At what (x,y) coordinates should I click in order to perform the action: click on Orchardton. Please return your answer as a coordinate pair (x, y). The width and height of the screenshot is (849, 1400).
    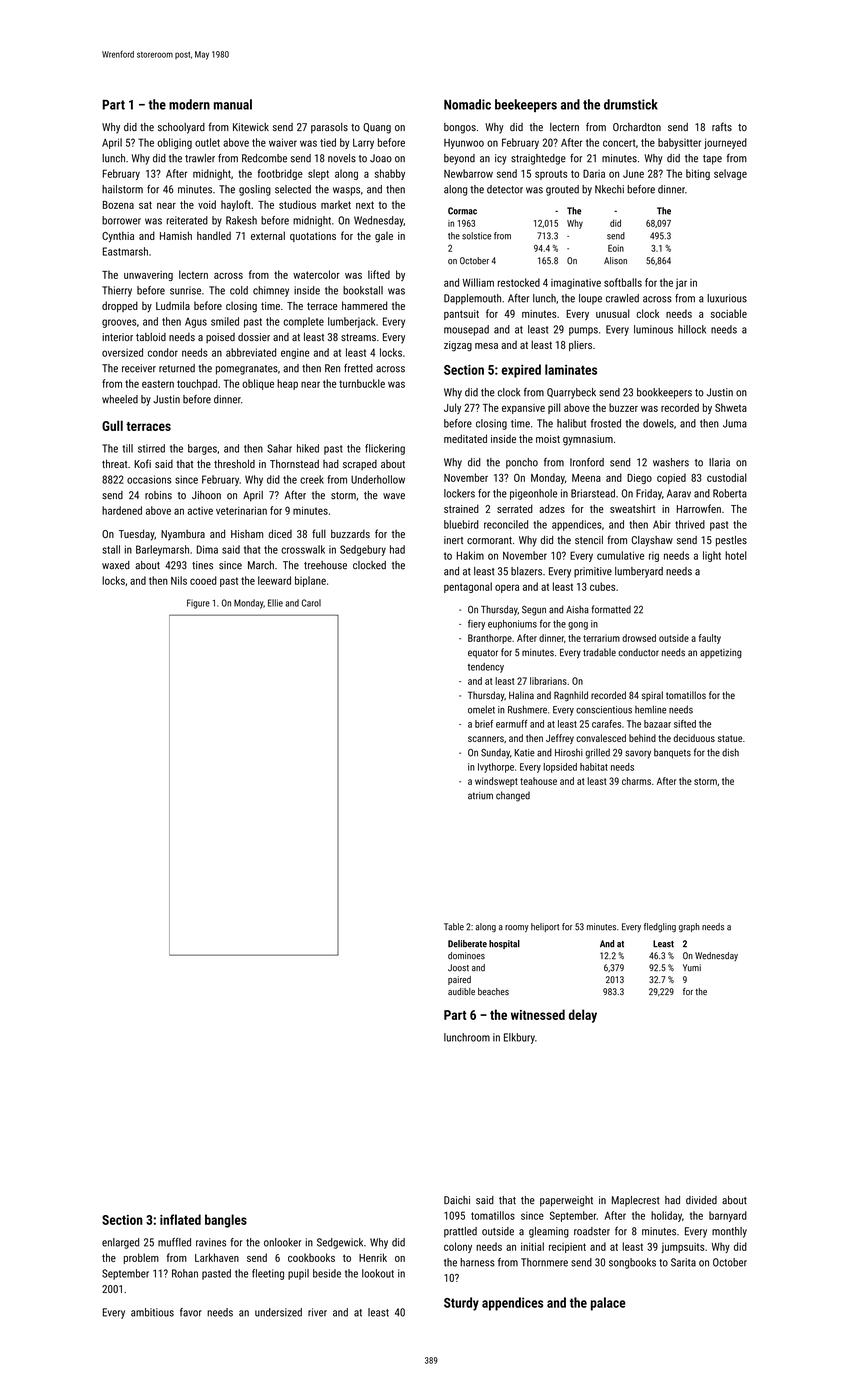
    Looking at the image, I should click on (637, 127).
